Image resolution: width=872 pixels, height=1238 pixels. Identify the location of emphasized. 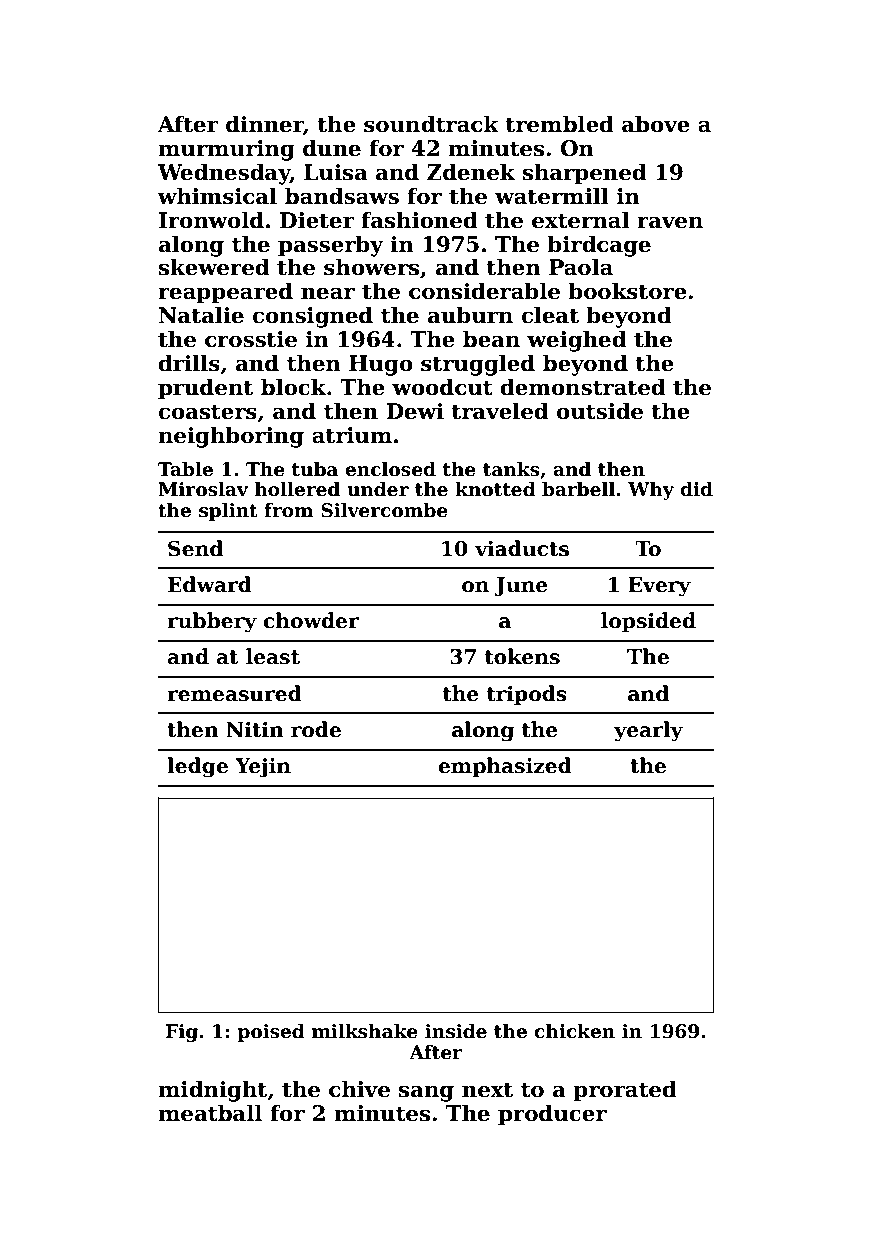
(505, 767).
